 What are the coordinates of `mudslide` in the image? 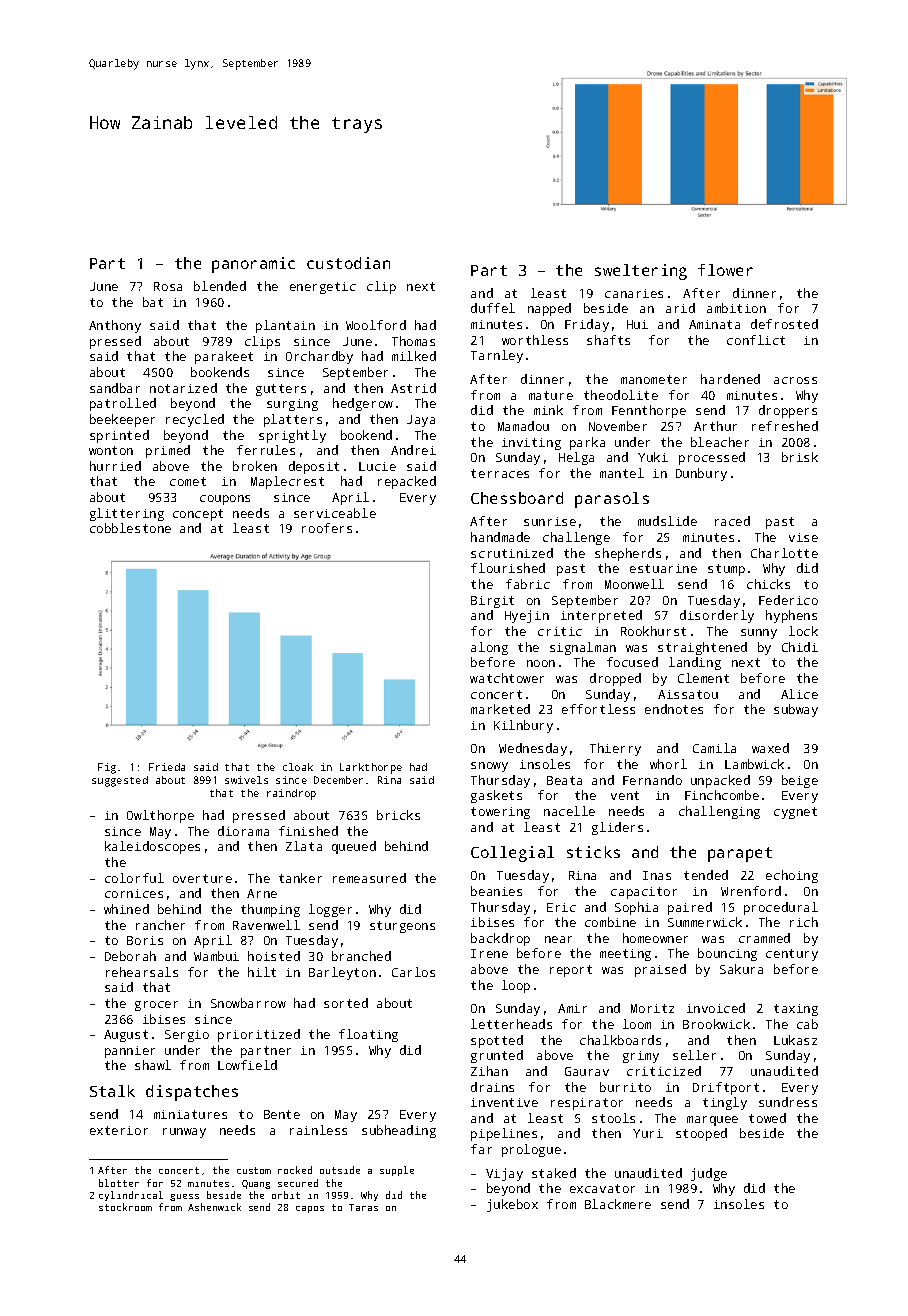 It's located at (667, 521).
